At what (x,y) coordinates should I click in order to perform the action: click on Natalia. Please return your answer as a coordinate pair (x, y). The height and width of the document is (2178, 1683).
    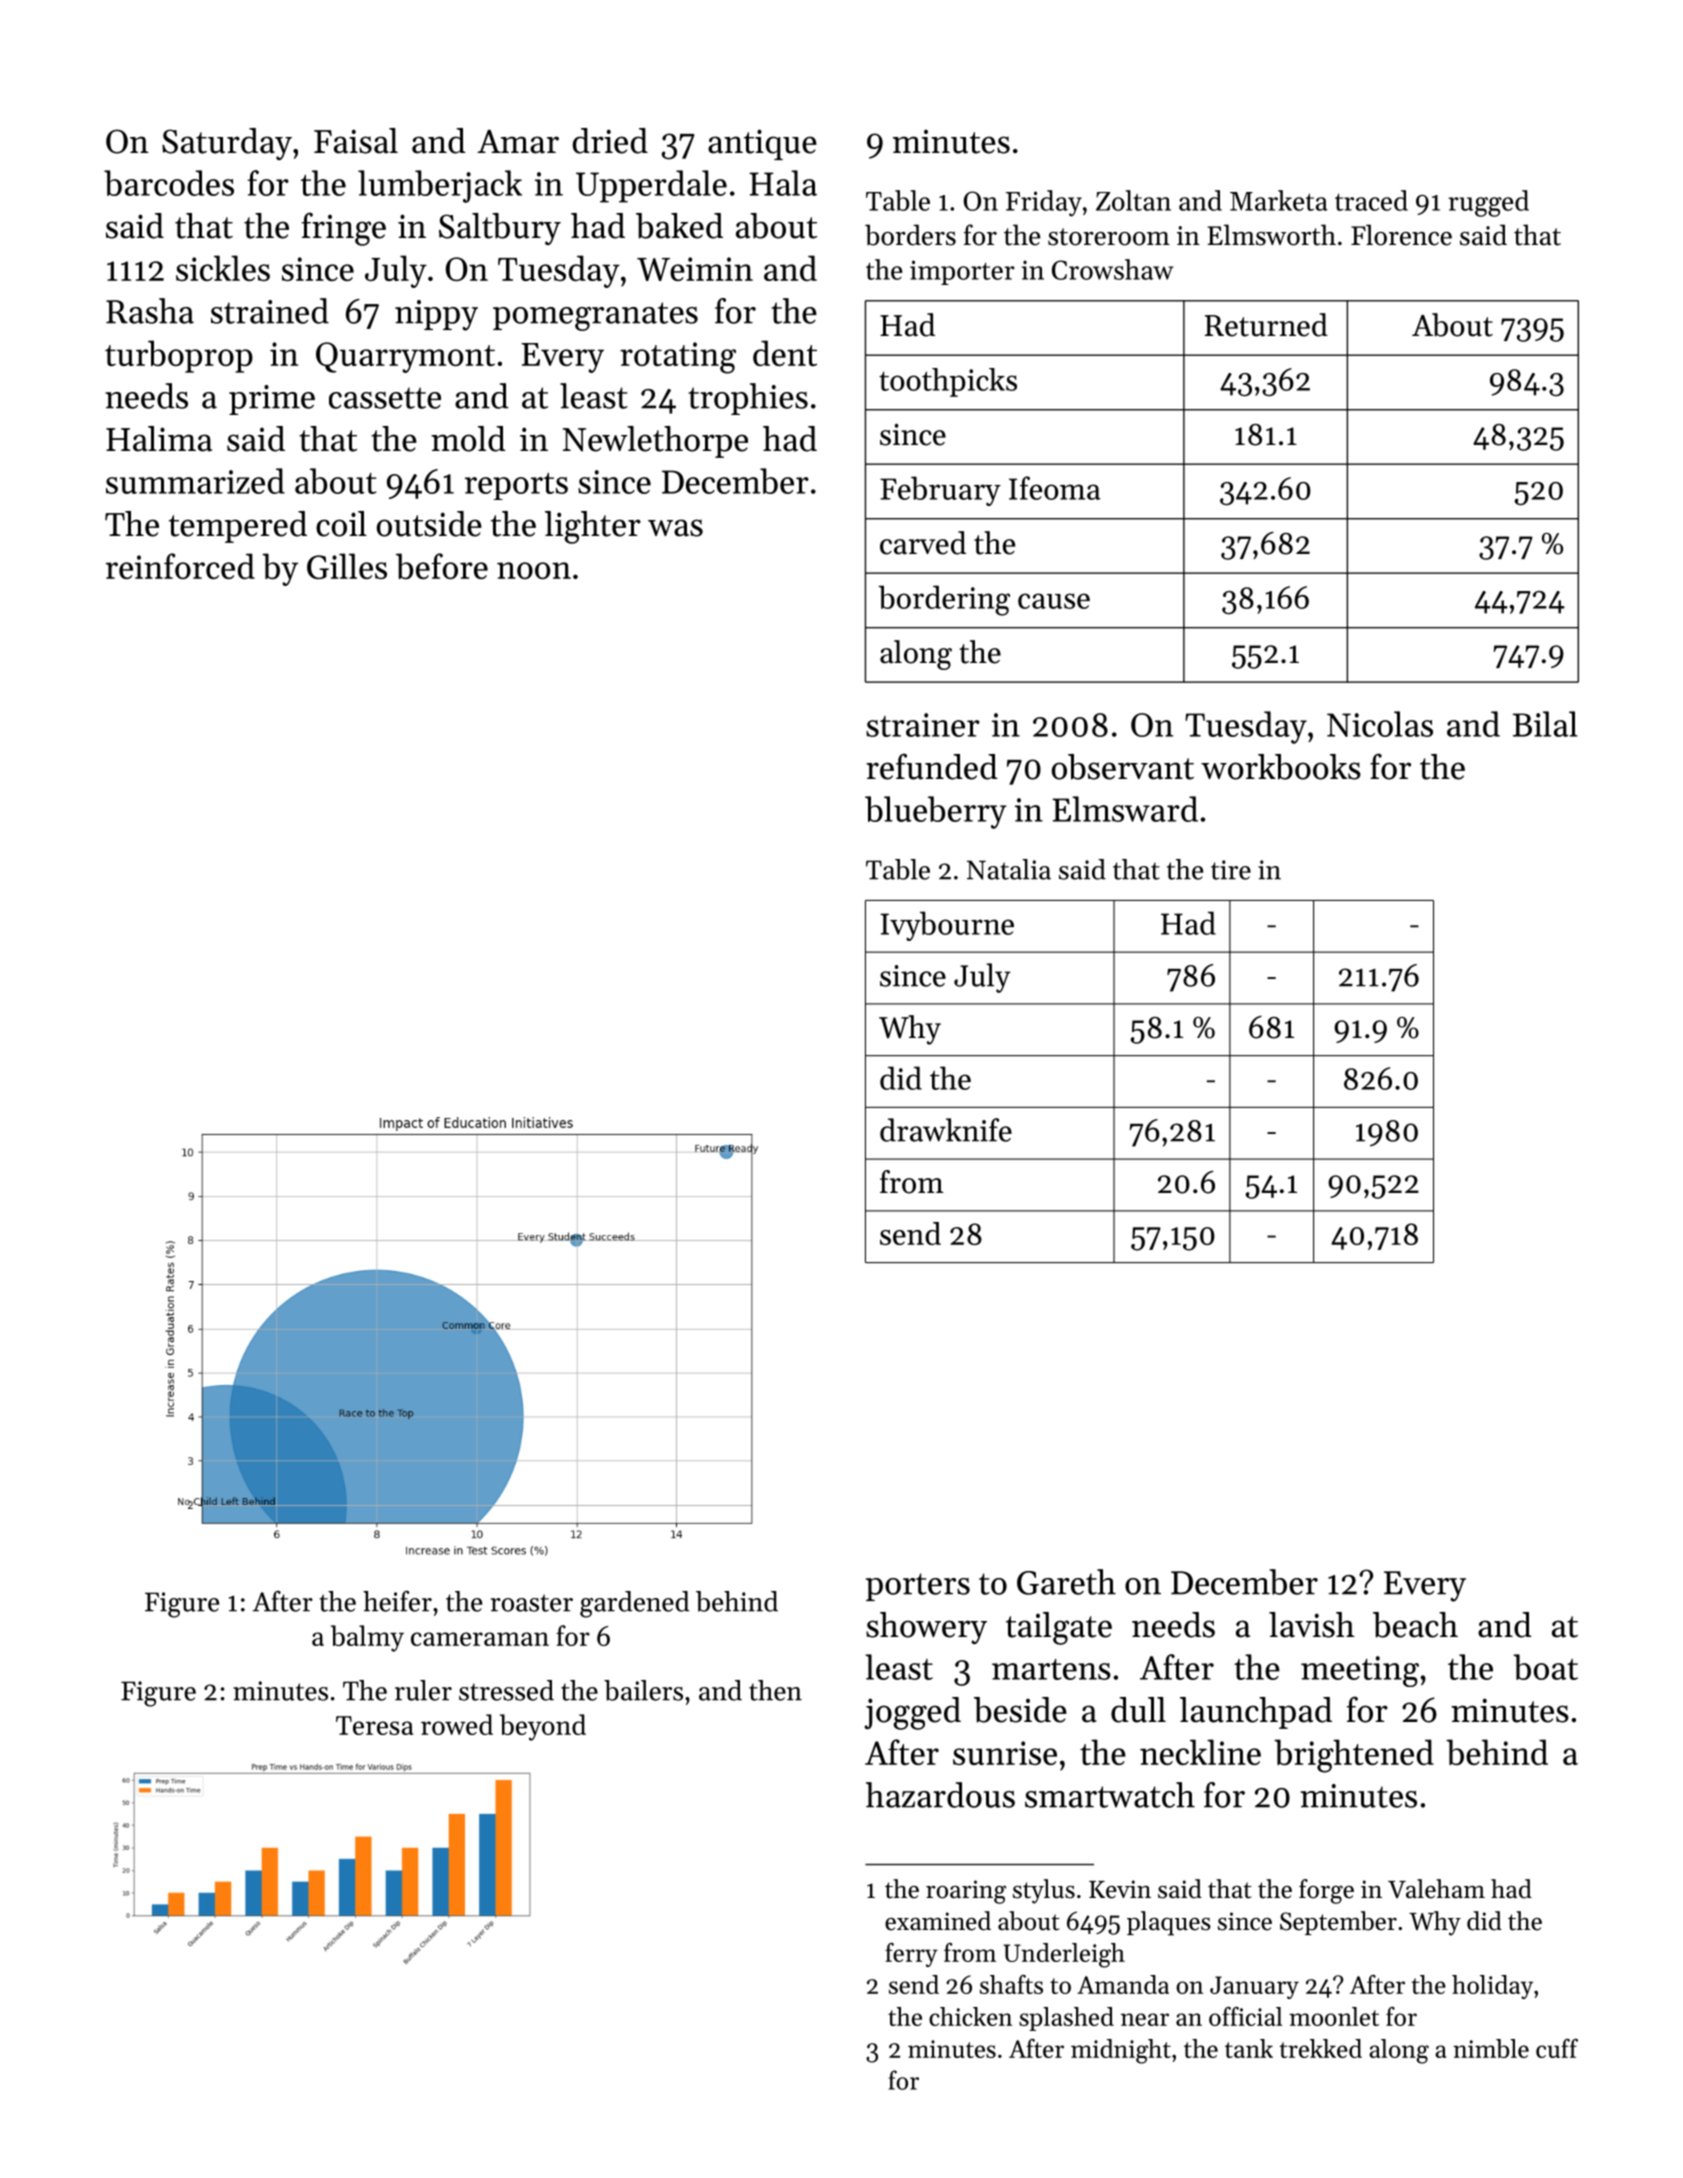
    Looking at the image, I should click on (1009, 869).
